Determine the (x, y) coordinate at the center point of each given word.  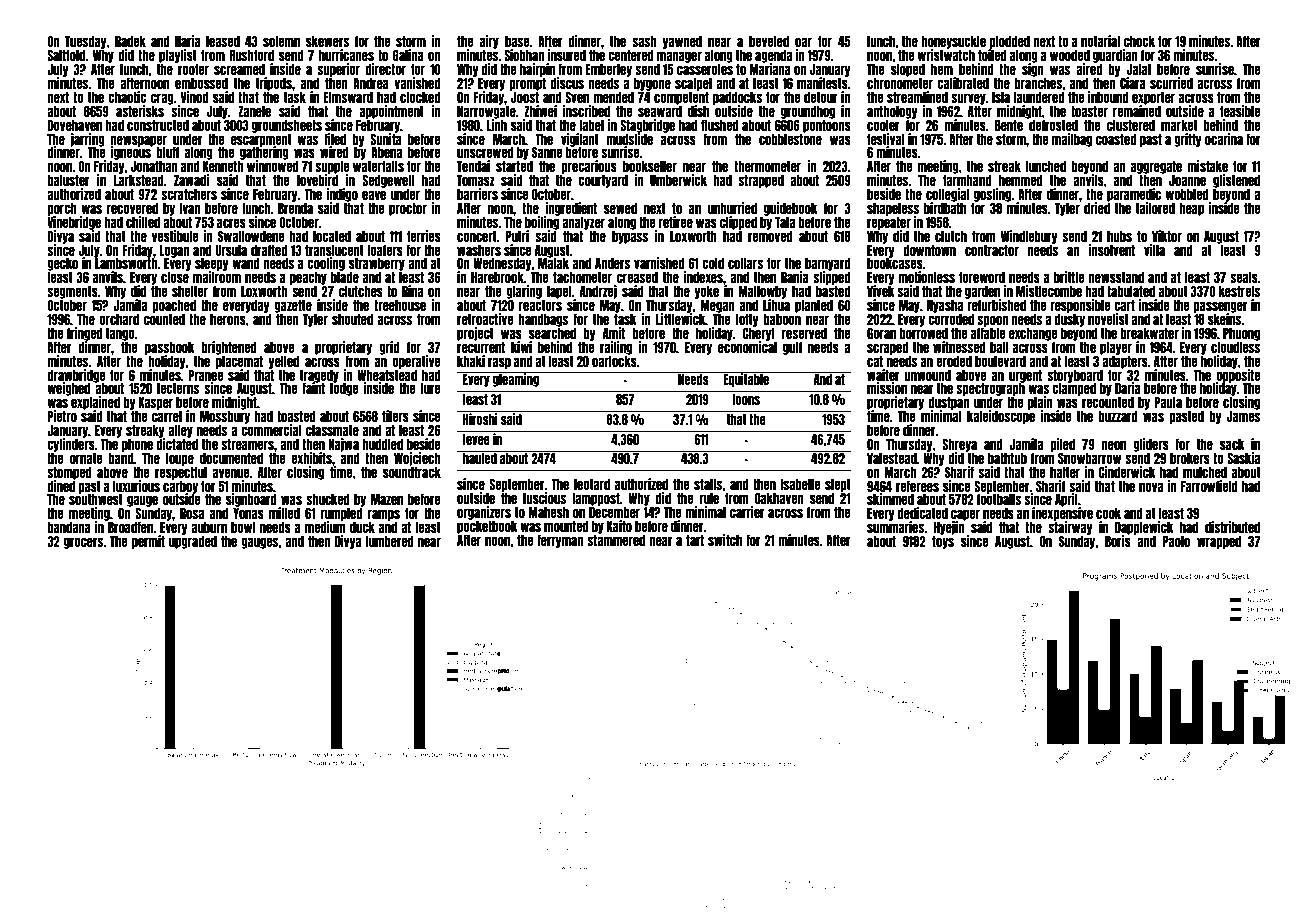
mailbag (1072, 140)
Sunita (386, 139)
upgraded (193, 542)
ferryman (560, 541)
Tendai (473, 166)
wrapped (1219, 542)
